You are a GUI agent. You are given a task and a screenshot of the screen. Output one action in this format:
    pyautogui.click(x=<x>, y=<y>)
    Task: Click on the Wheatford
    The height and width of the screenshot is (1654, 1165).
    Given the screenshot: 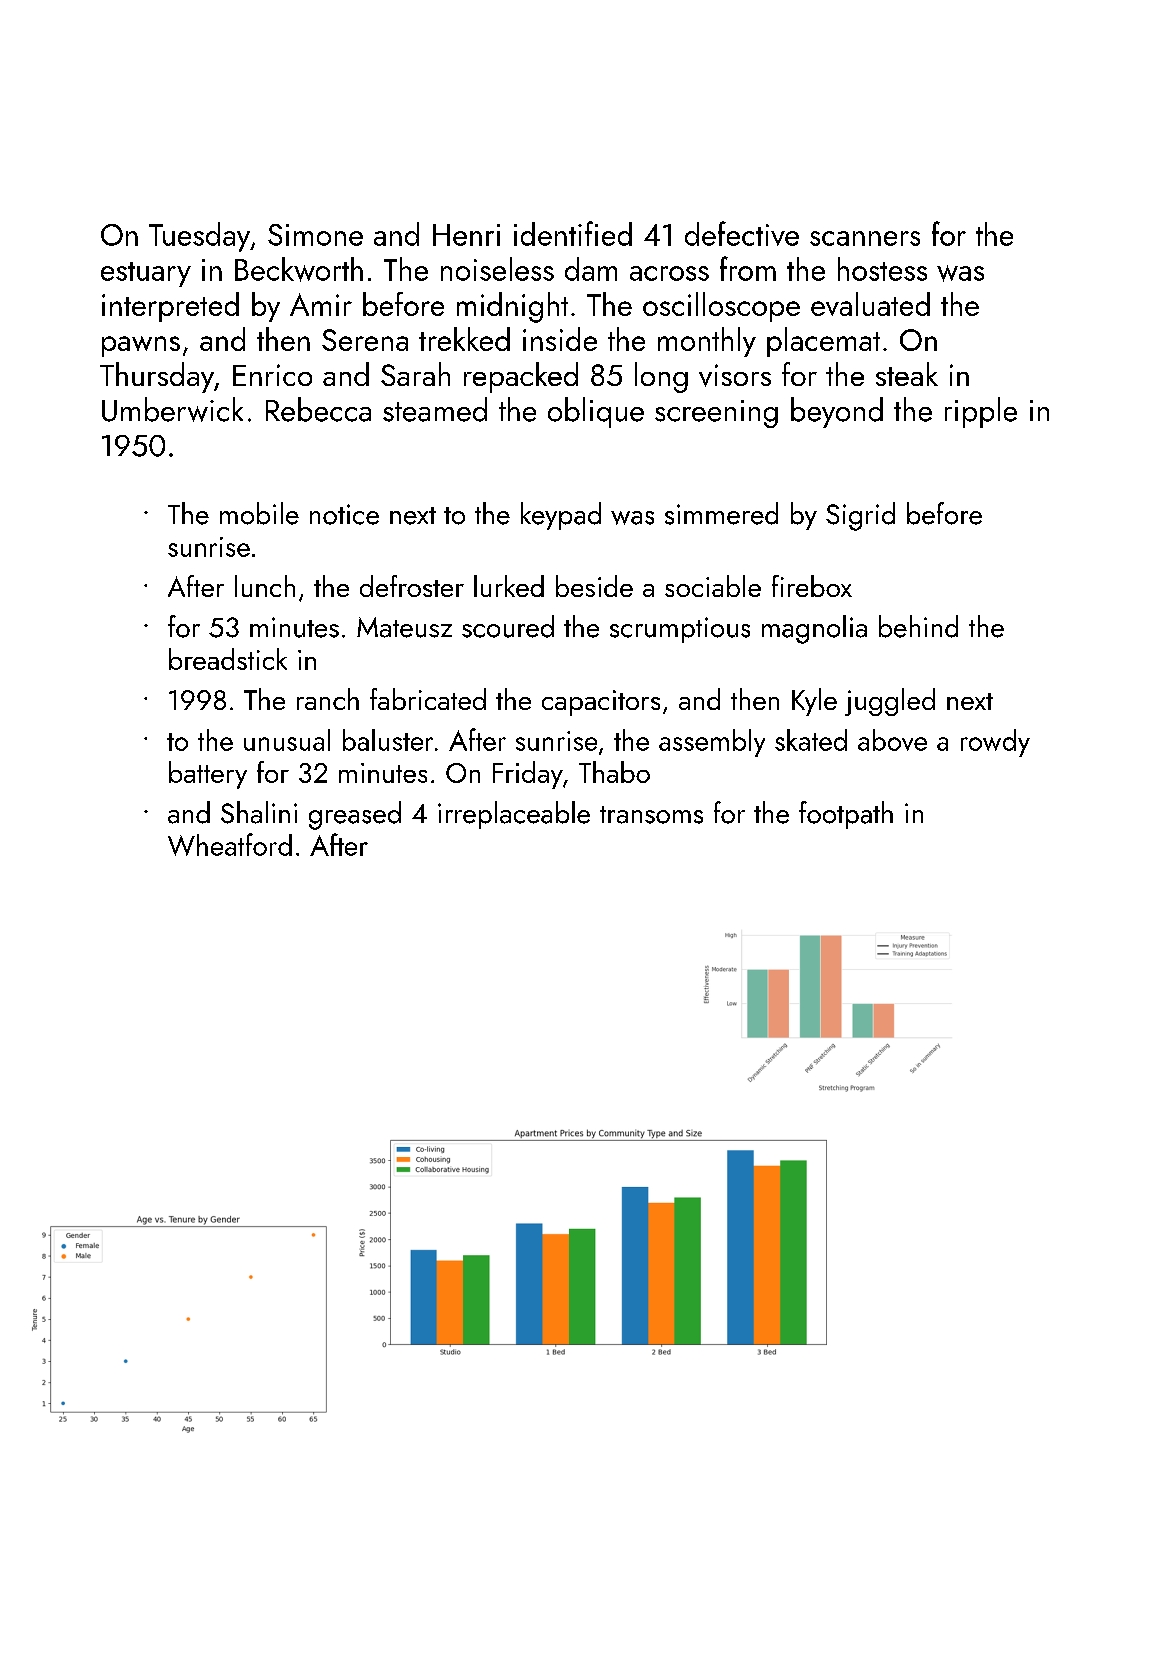 What is the action you would take?
    pyautogui.click(x=230, y=844)
